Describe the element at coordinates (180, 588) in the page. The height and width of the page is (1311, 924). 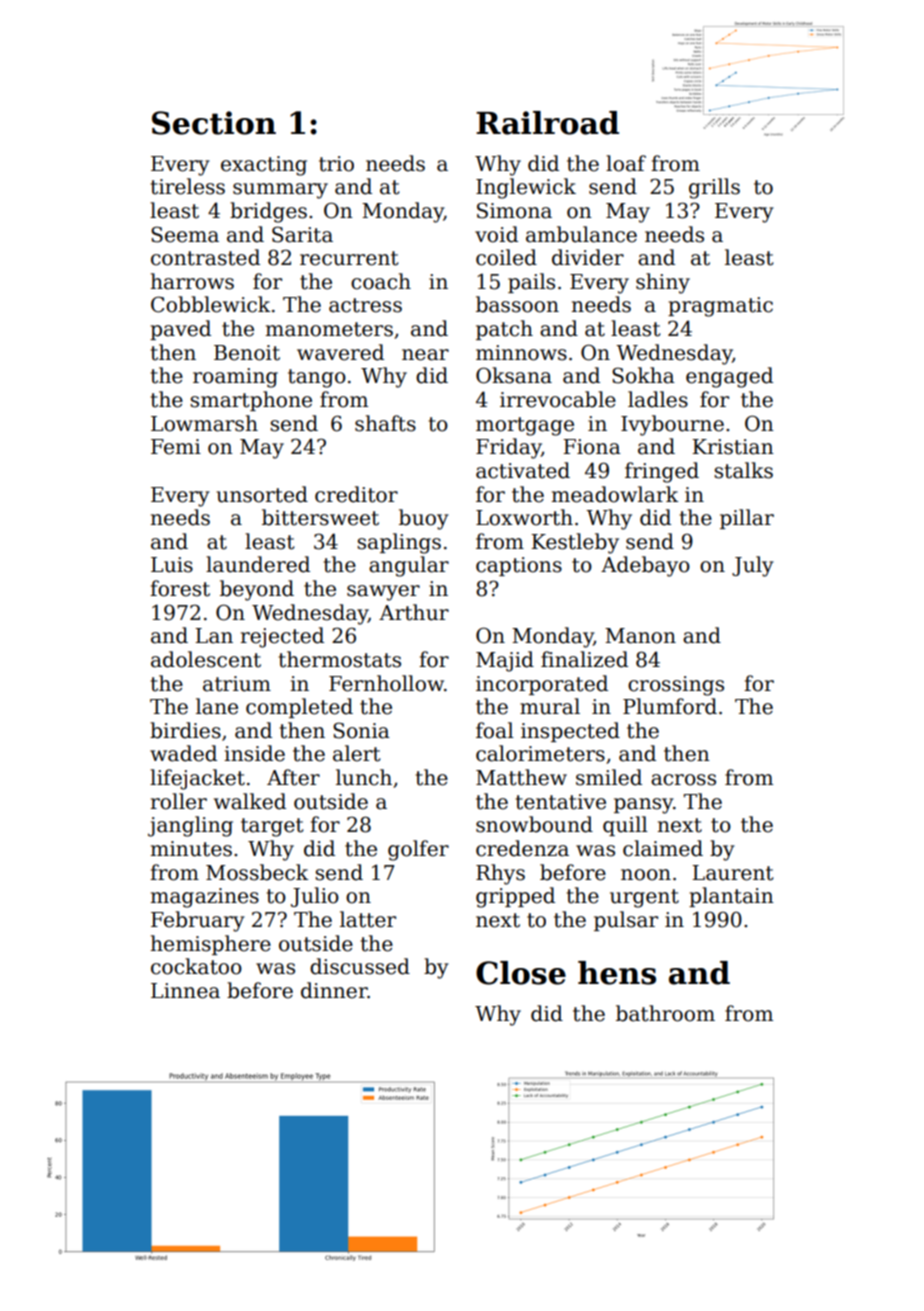
I see `forest` at that location.
